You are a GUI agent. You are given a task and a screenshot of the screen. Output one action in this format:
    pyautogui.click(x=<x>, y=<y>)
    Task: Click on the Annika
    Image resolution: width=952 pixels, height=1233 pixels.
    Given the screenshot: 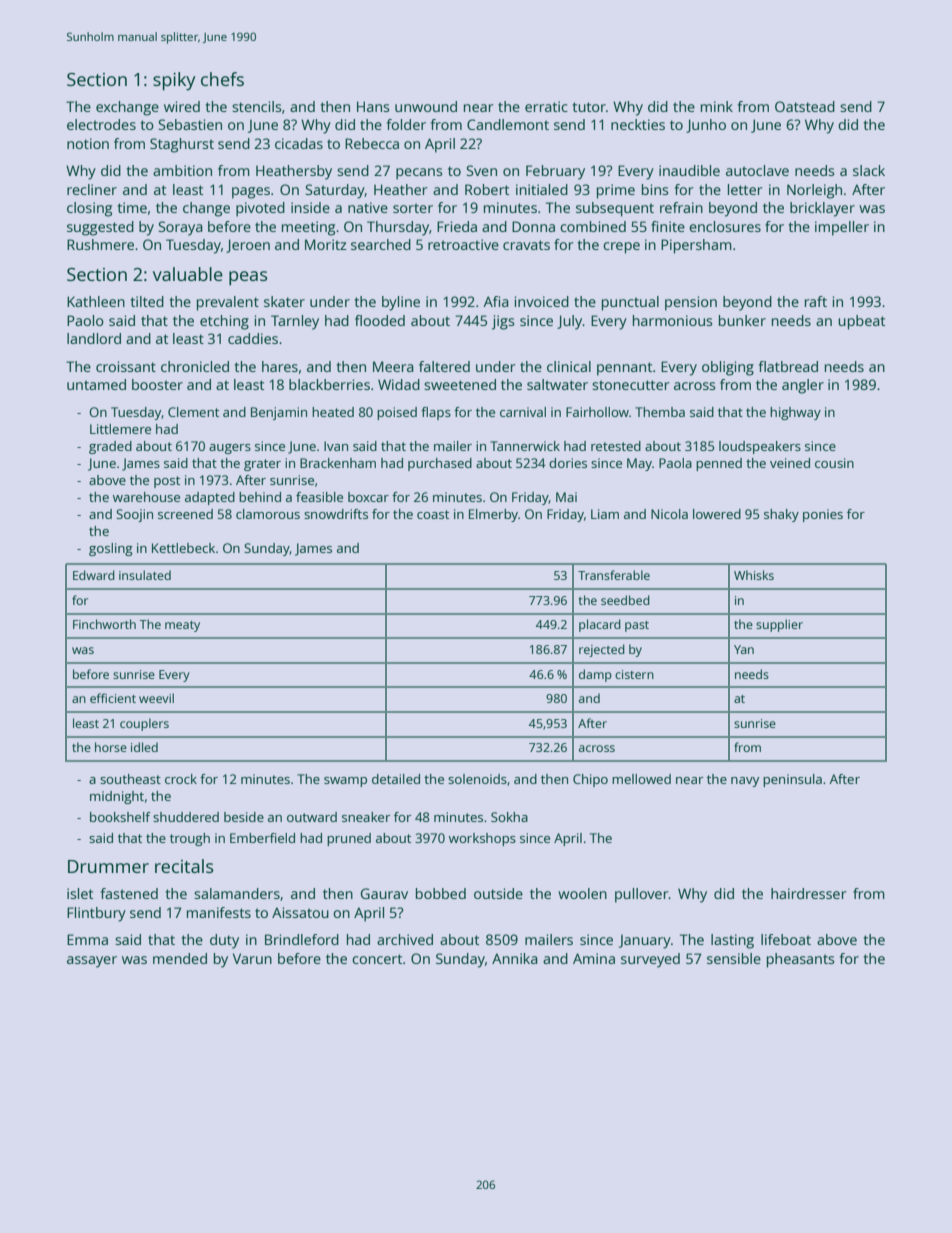 What is the action you would take?
    pyautogui.click(x=515, y=958)
